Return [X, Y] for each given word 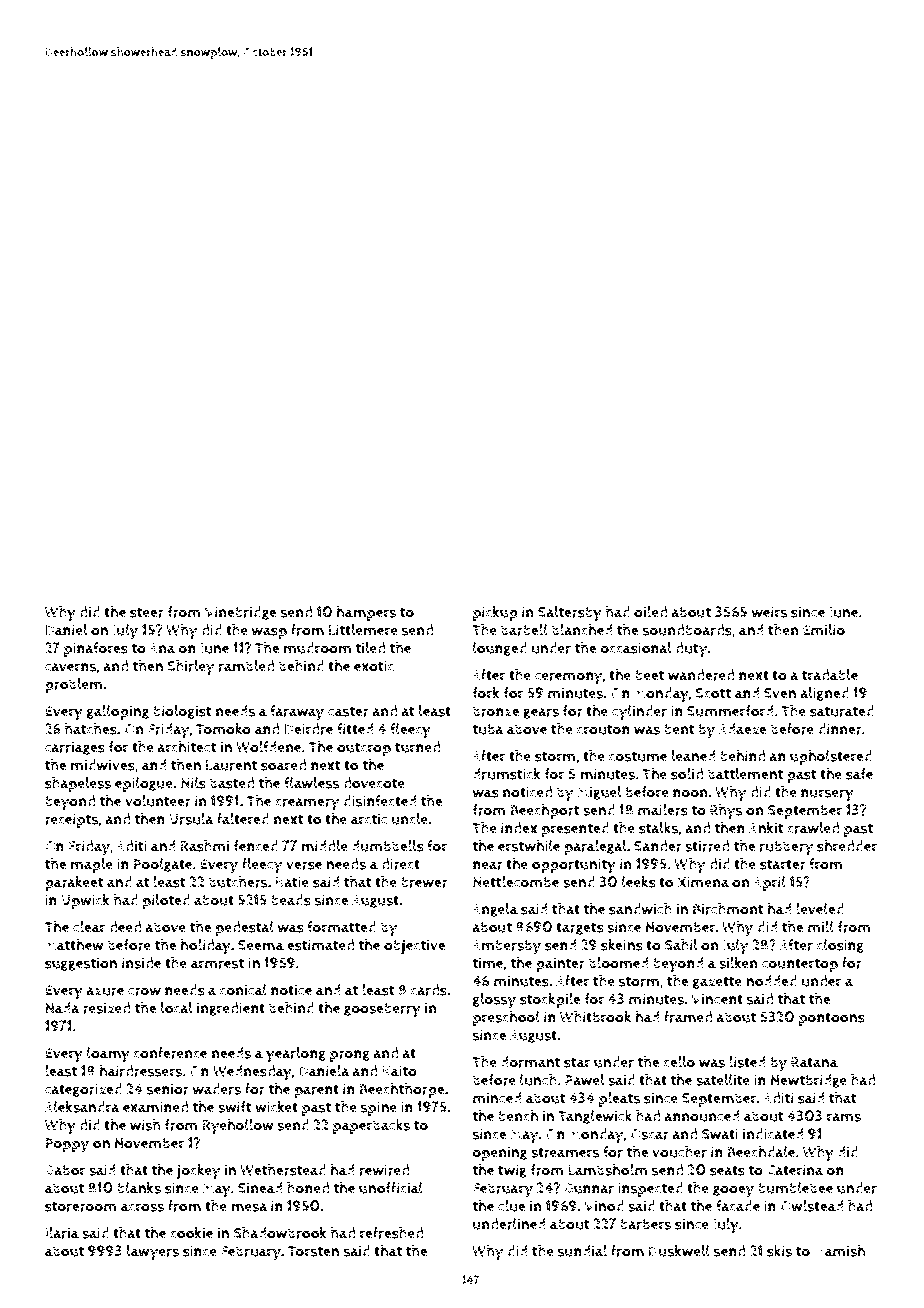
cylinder [639, 713]
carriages [75, 748]
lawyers [153, 1253]
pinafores [96, 649]
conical [243, 990]
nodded [771, 981]
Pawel [585, 1080]
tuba [488, 729]
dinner [840, 729]
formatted [341, 927]
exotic [374, 666]
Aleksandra [82, 1107]
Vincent [717, 999]
